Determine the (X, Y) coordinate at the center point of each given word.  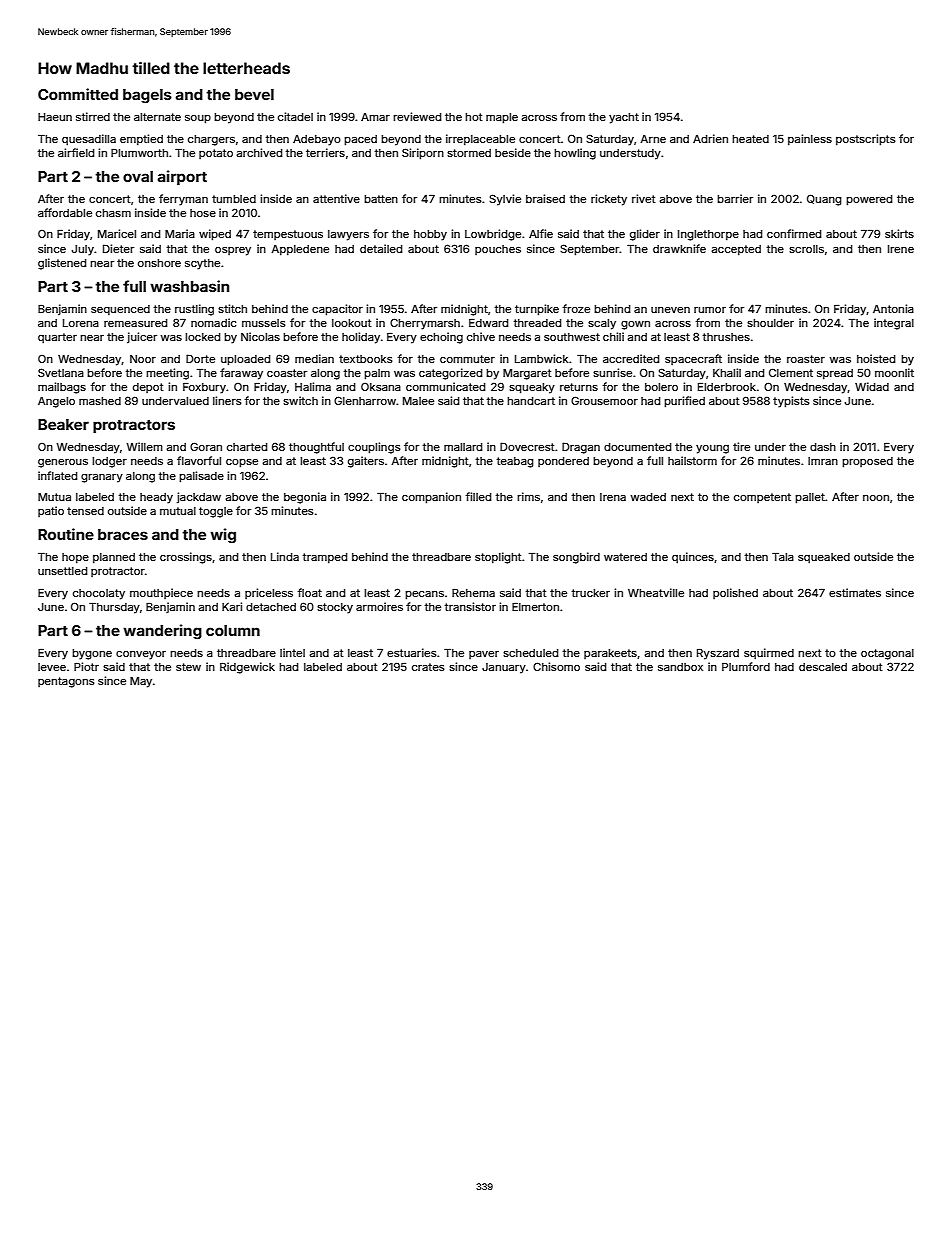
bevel (254, 94)
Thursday (114, 608)
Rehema (473, 592)
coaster (287, 373)
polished (735, 593)
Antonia (893, 308)
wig (223, 536)
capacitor (337, 310)
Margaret (527, 374)
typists (791, 402)
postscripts (866, 140)
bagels (147, 96)
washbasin (189, 286)
